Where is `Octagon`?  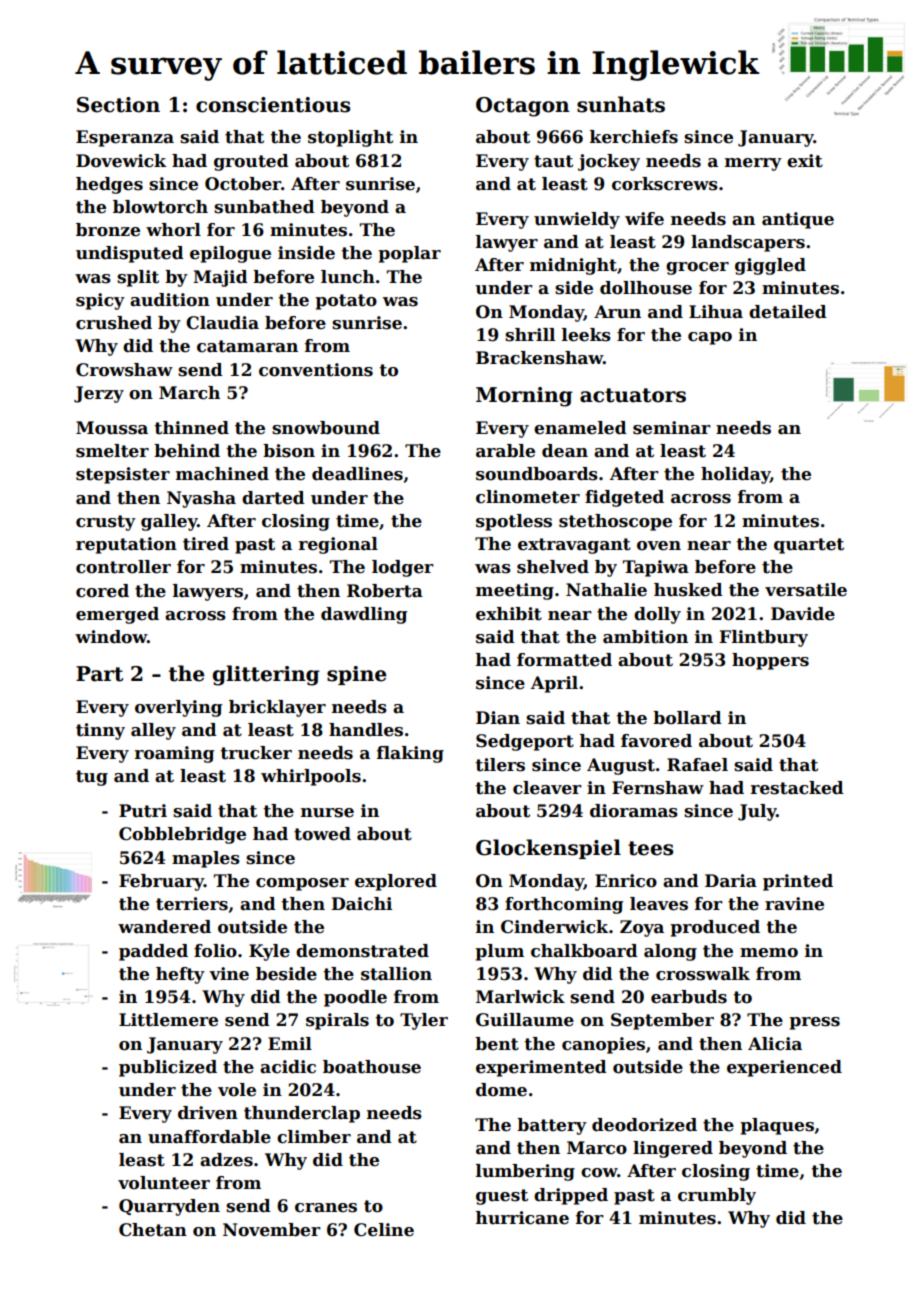
Octagon is located at coordinates (523, 107).
